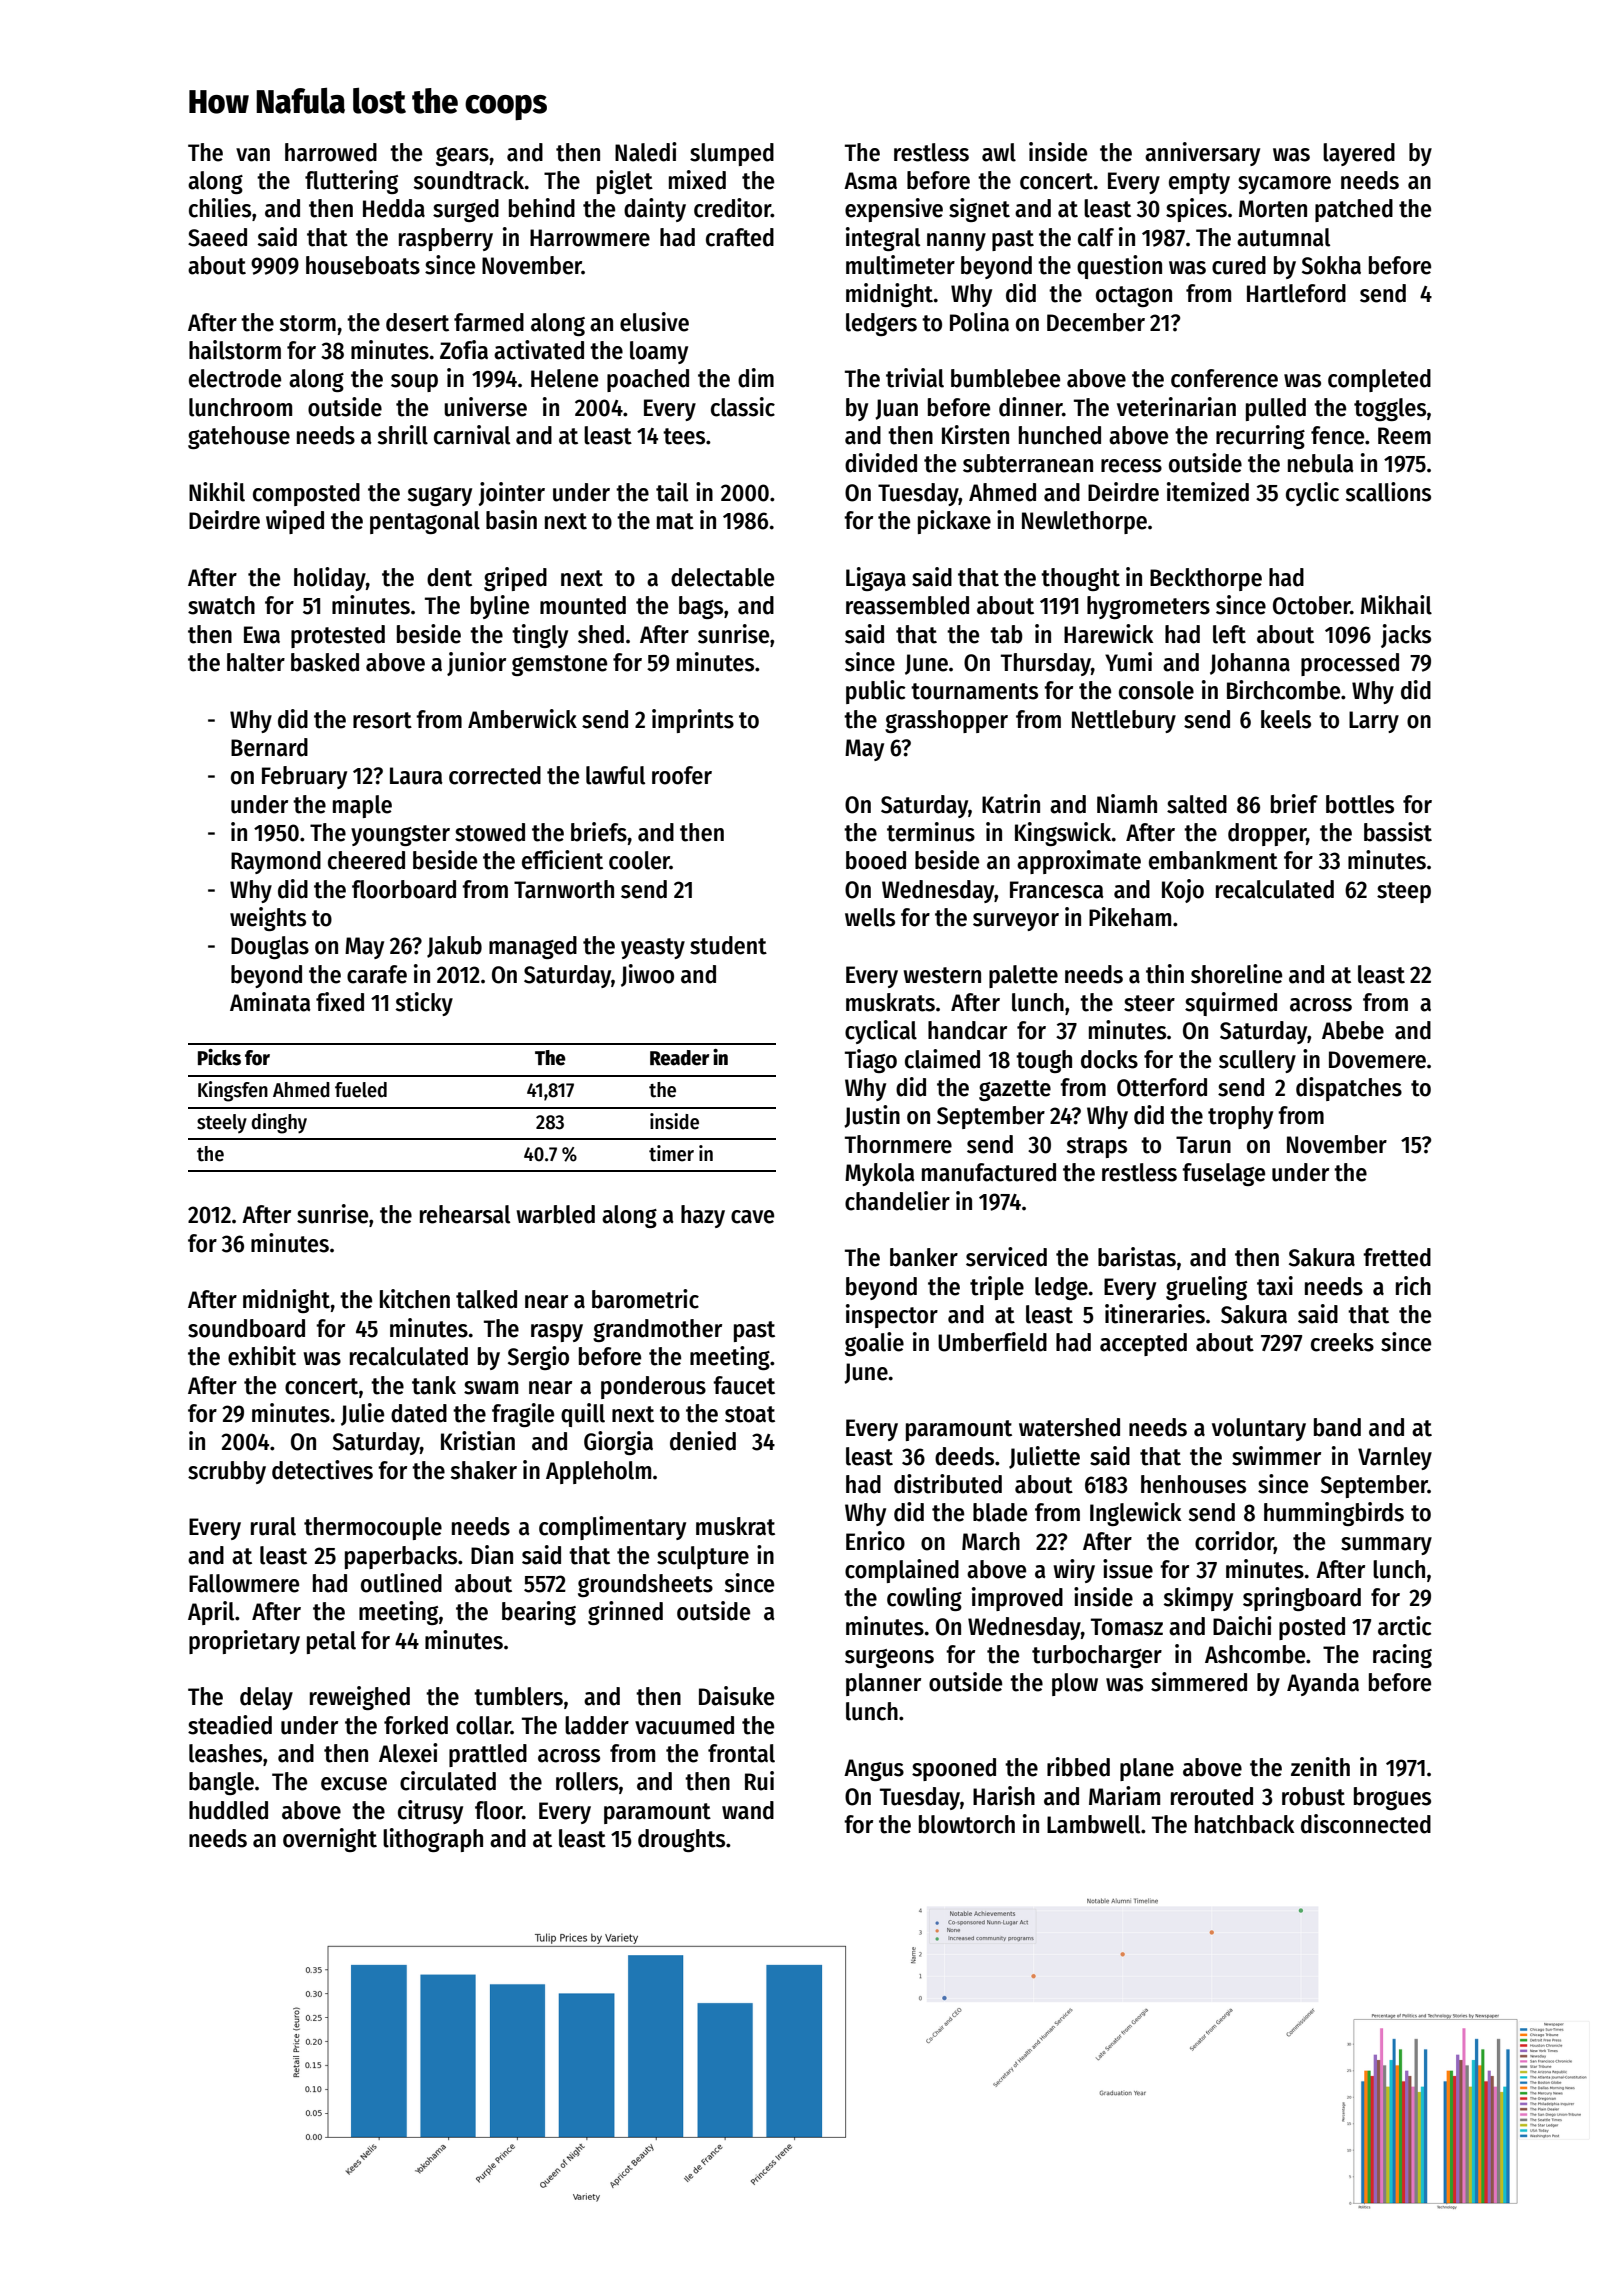 This screenshot has height=2292, width=1620. I want to click on grandmother, so click(657, 1330).
